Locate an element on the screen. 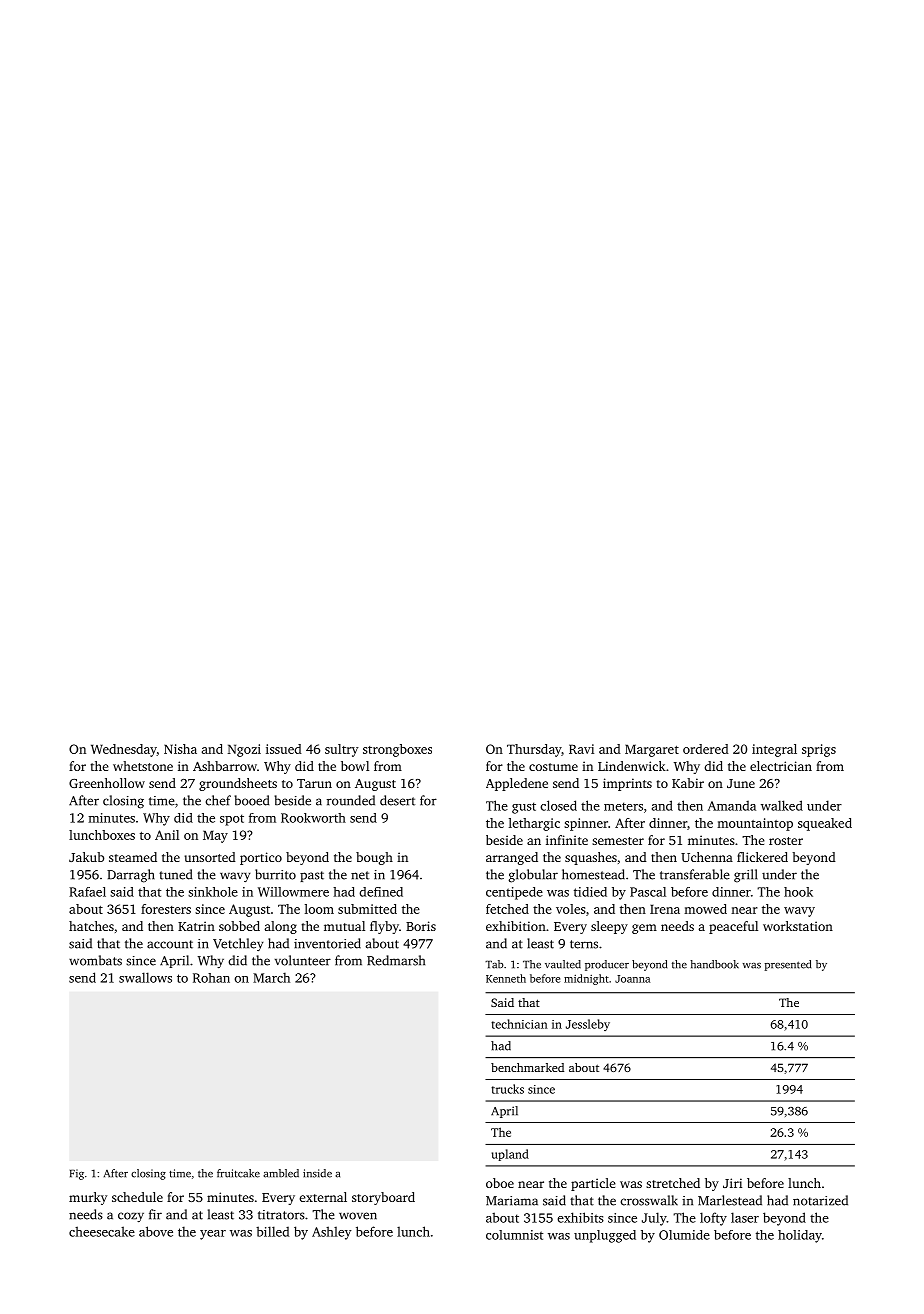 The image size is (924, 1314). ordered is located at coordinates (706, 749).
